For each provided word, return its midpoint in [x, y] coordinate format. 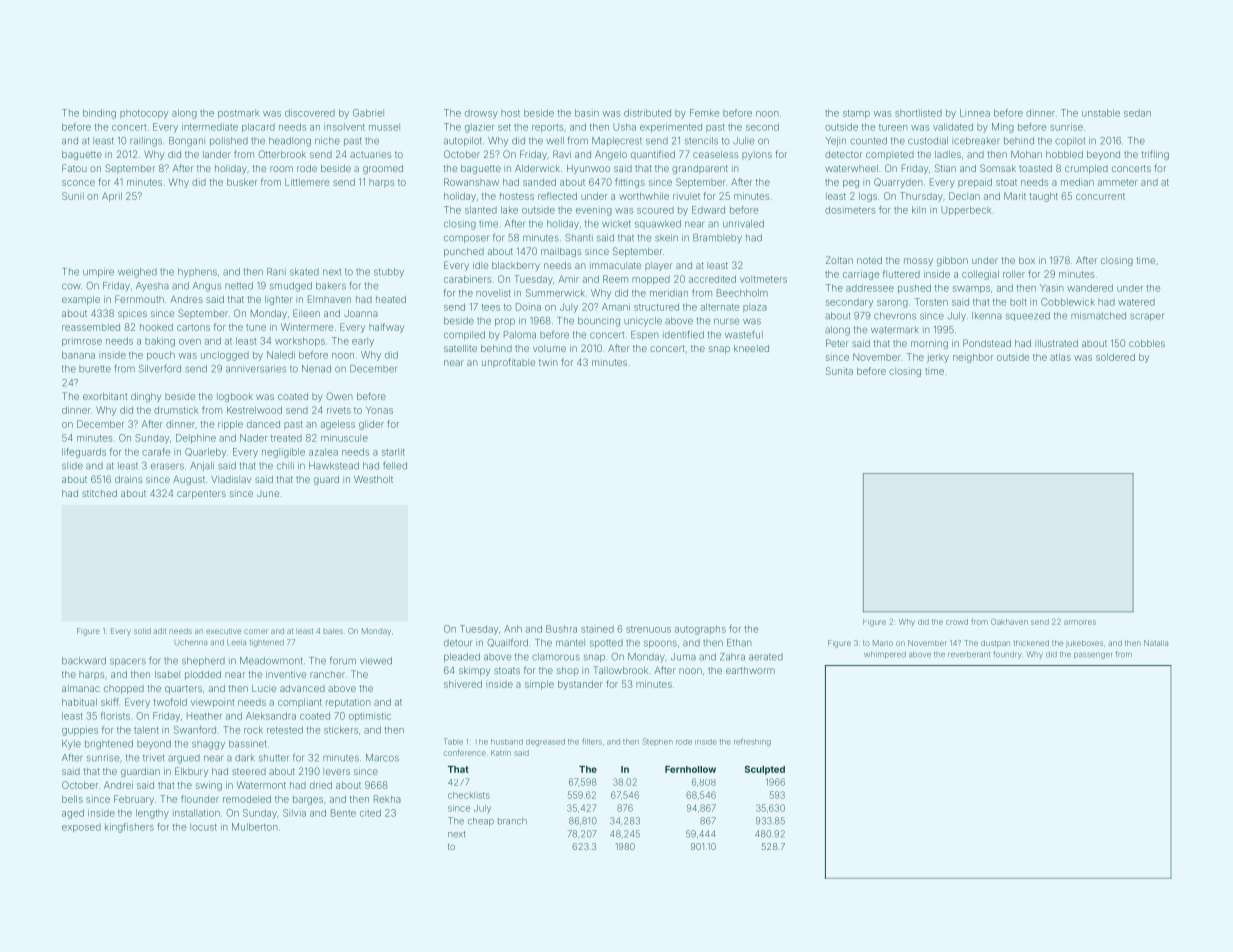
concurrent [1100, 196]
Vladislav [231, 479]
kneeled [751, 348]
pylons [757, 155]
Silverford [160, 368]
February [134, 800]
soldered [1115, 357]
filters [592, 741]
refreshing [752, 742]
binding [99, 114]
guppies [80, 731]
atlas [1060, 357]
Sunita [839, 371]
